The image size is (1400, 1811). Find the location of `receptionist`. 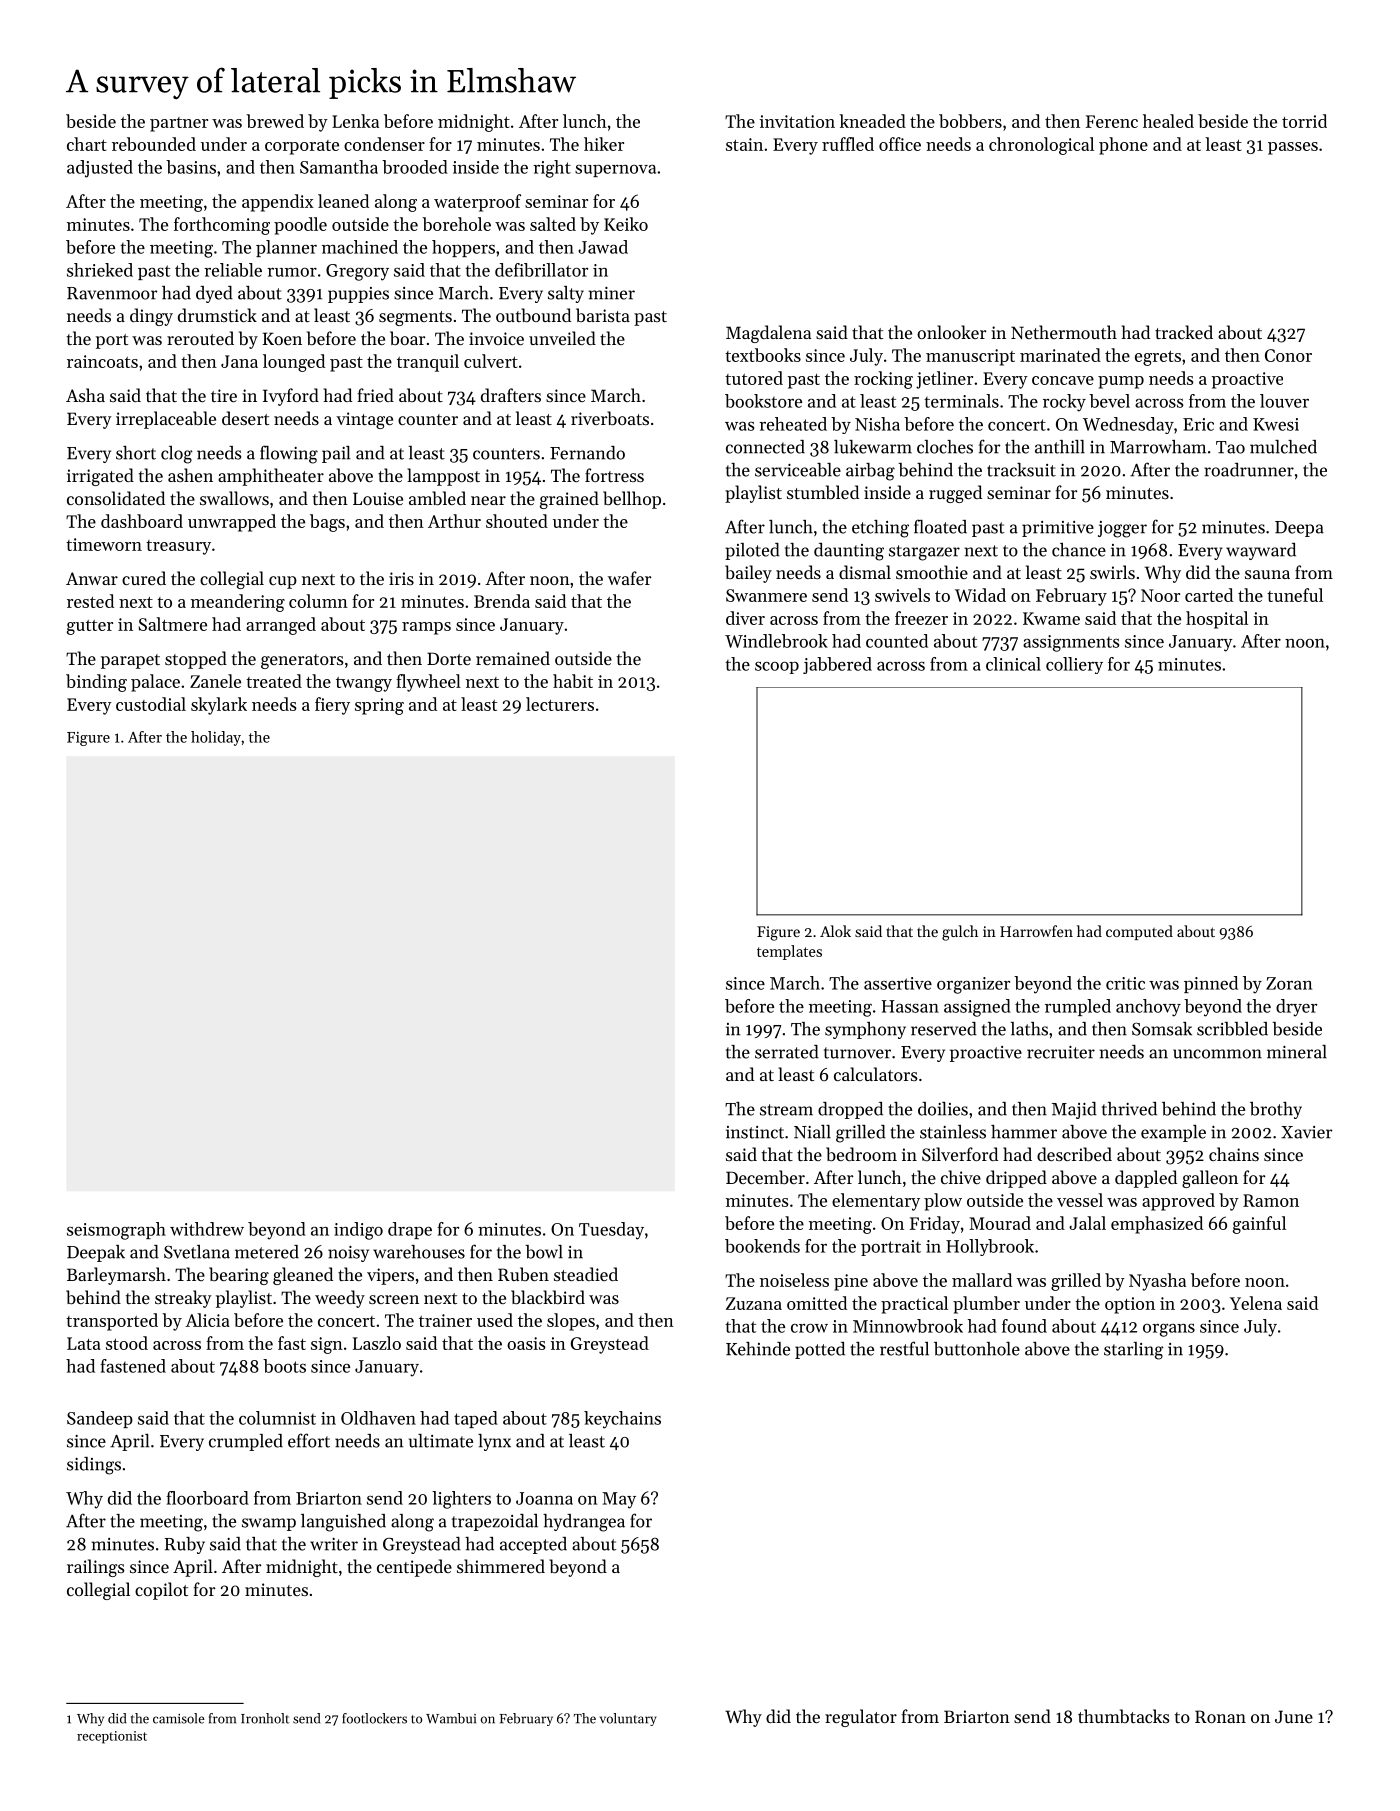

receptionist is located at coordinates (112, 1737).
